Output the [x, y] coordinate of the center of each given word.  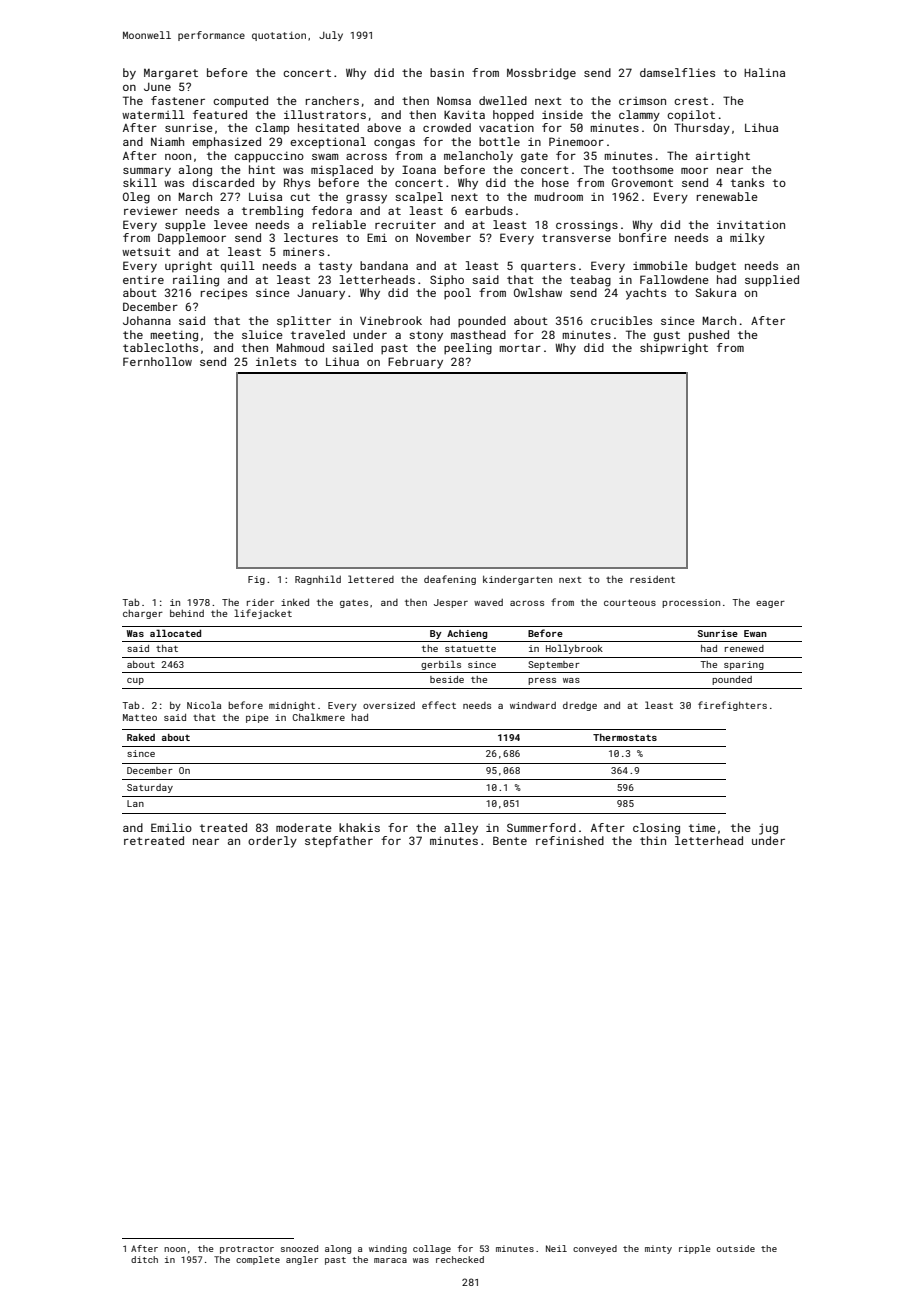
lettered [371, 579]
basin [447, 72]
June [157, 87]
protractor [247, 1250]
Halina [764, 72]
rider [260, 602]
